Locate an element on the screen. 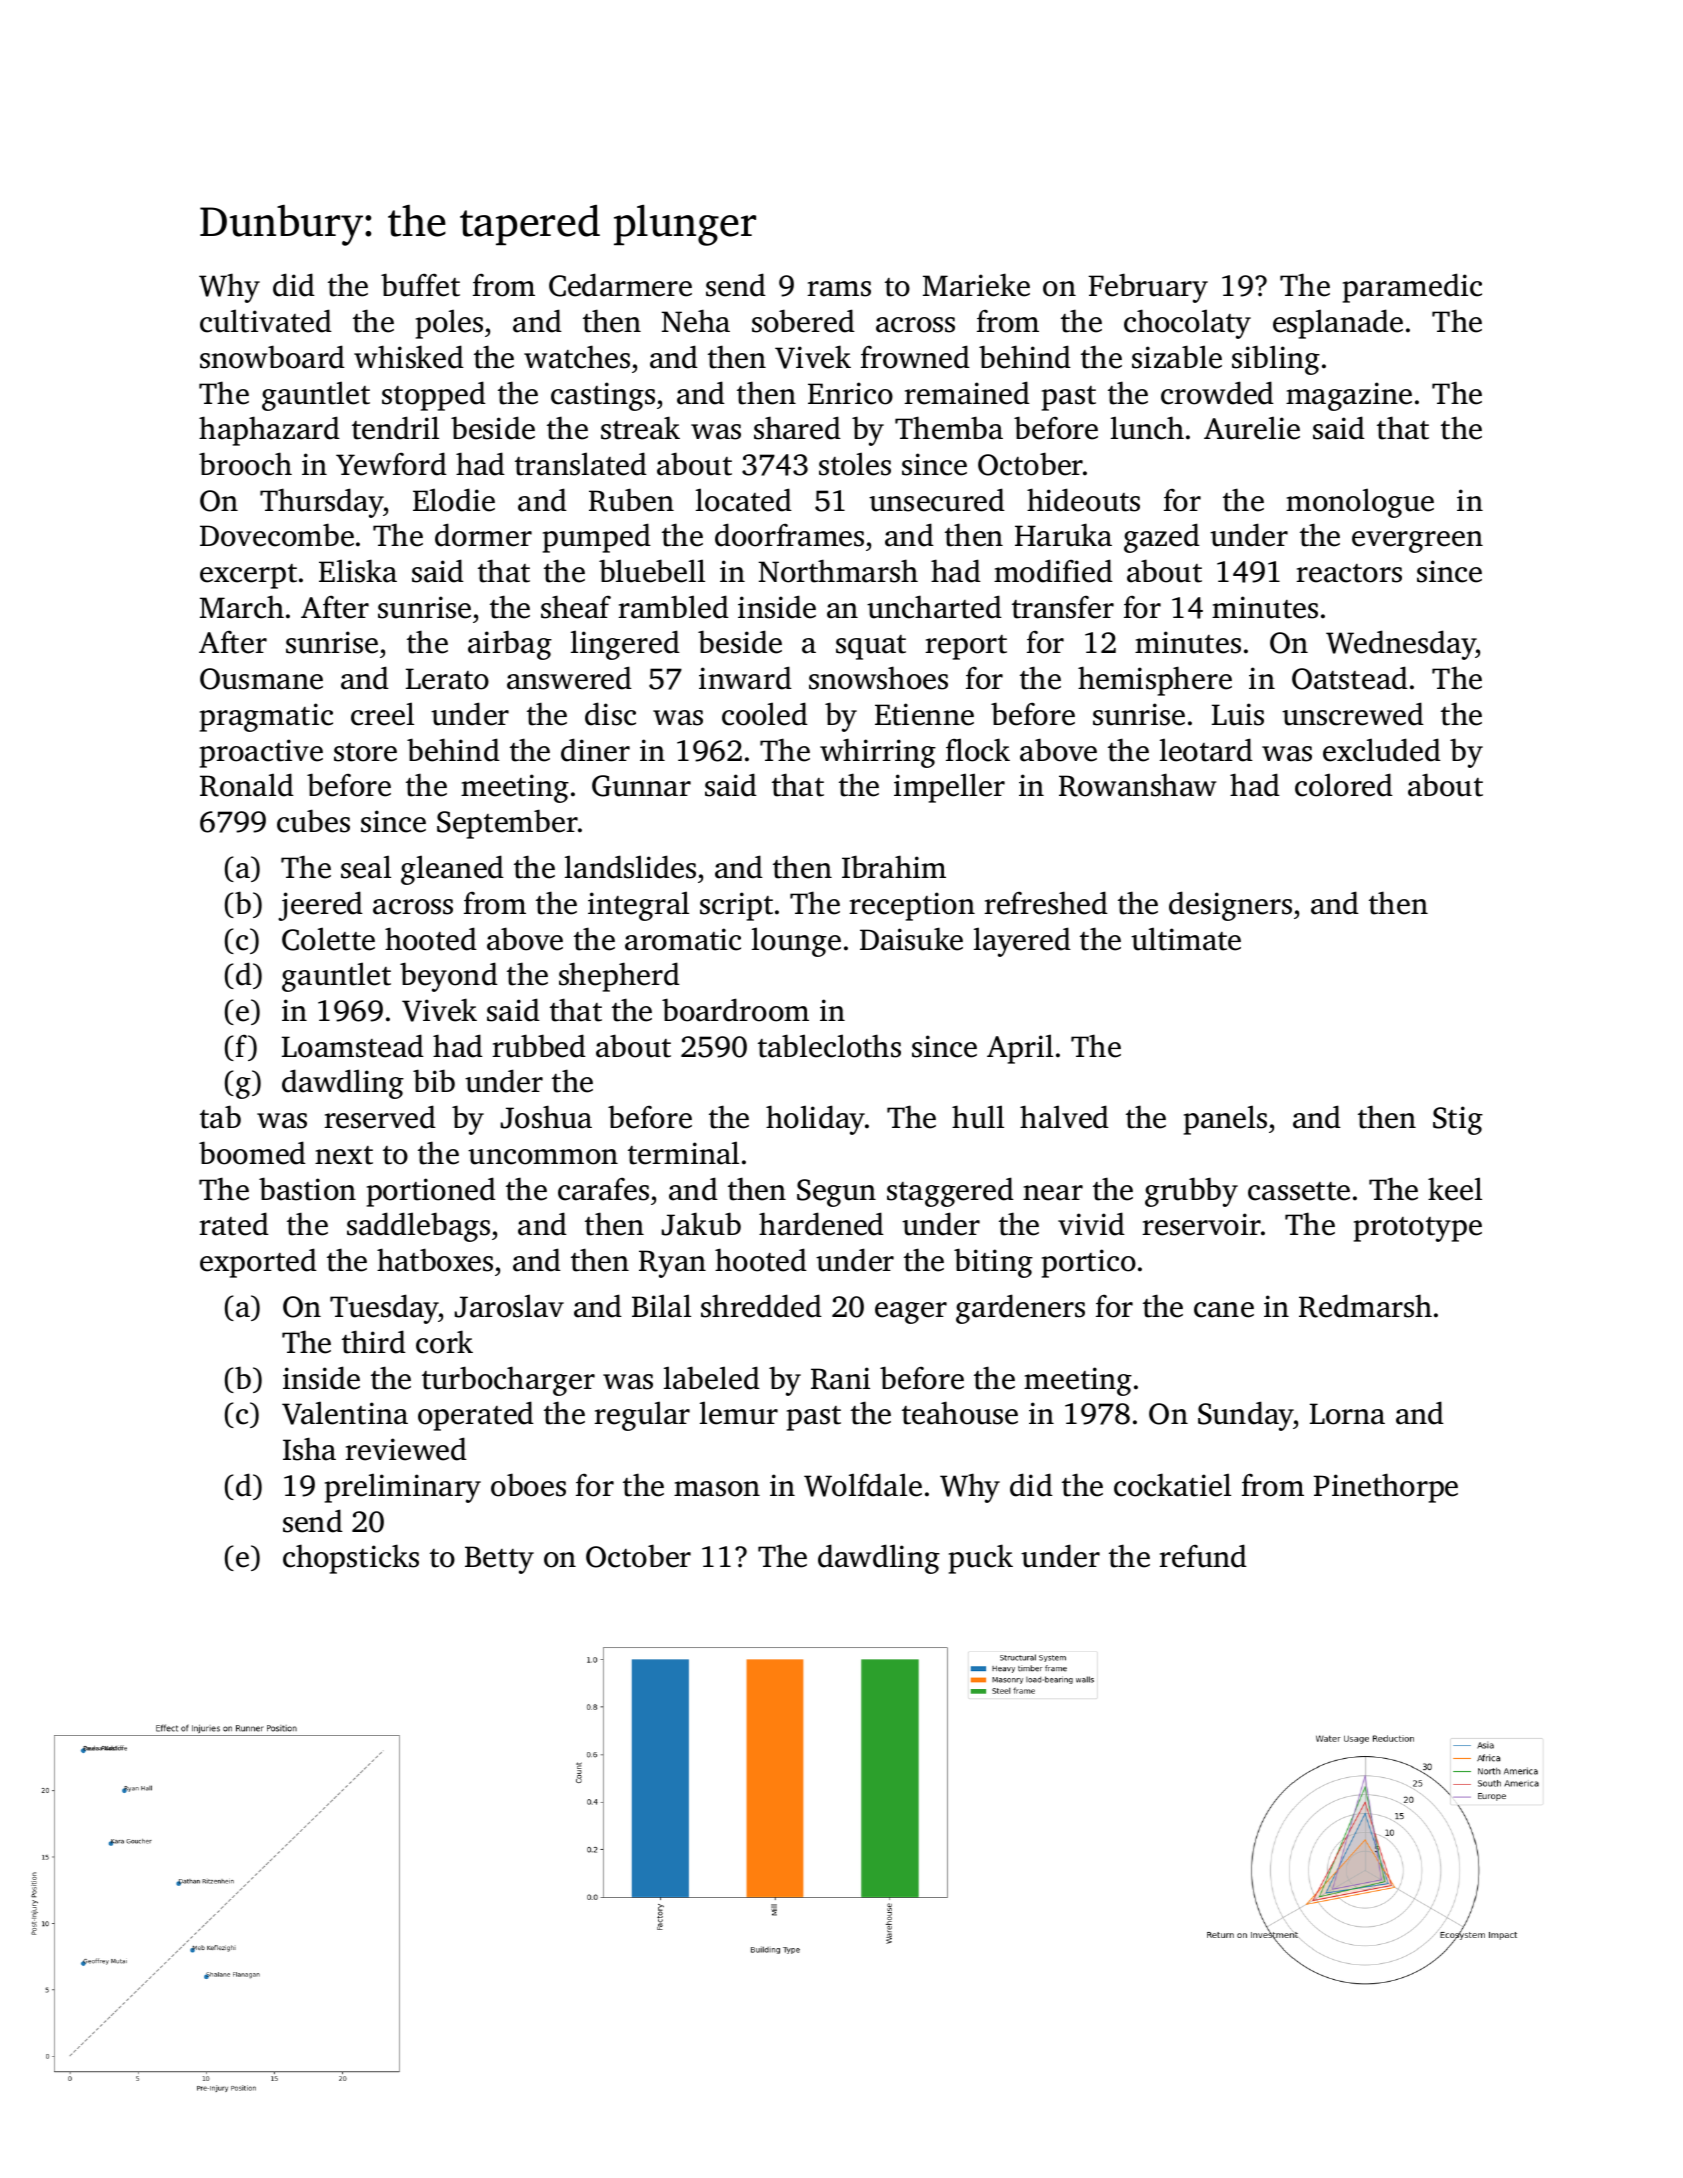 This screenshot has height=2178, width=1683. eager is located at coordinates (911, 1313).
